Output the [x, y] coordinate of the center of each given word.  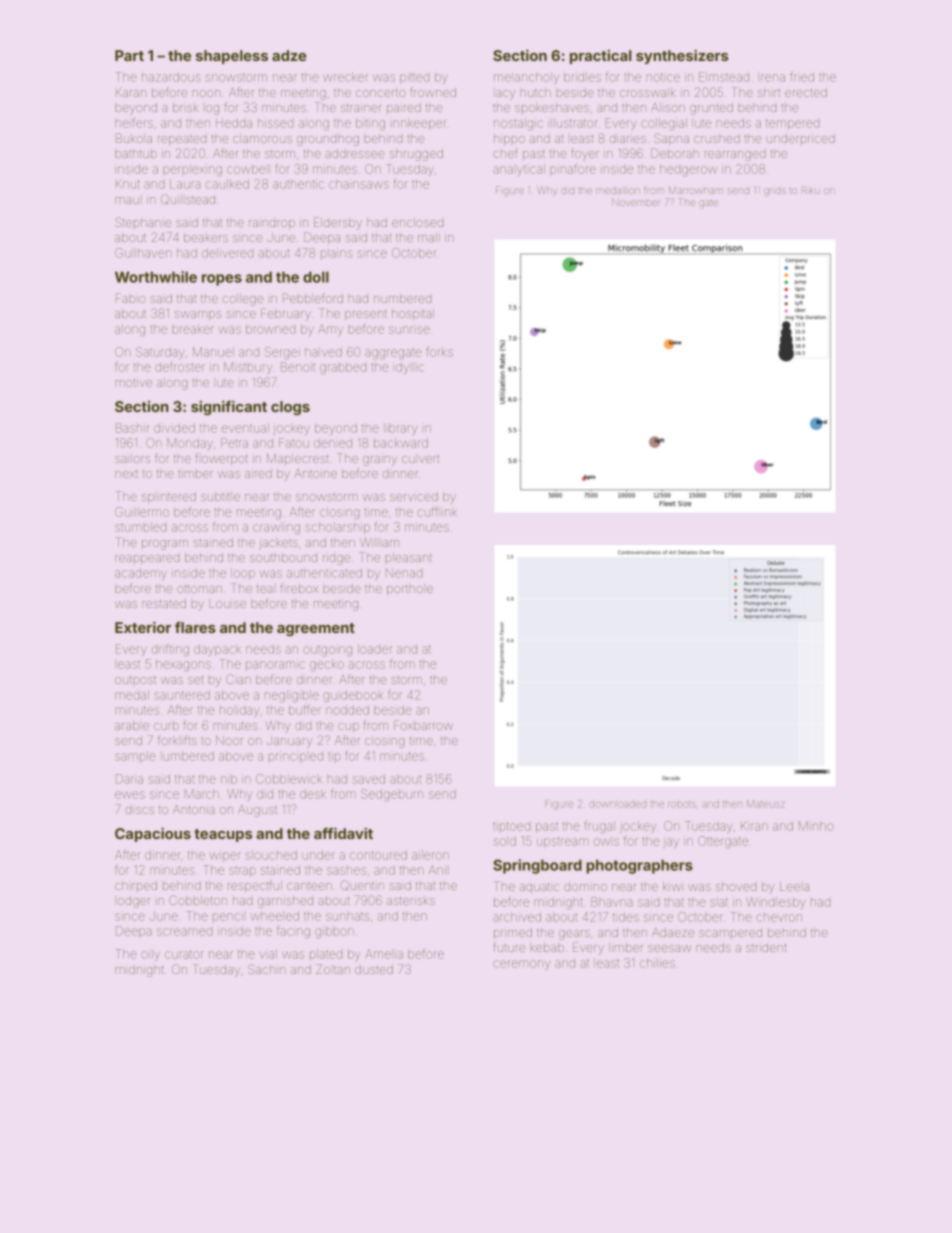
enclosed [417, 222]
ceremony [521, 965]
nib [229, 779]
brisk [185, 107]
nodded [347, 710]
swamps [198, 315]
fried [802, 77]
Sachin [266, 969]
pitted [414, 79]
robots [682, 804]
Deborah [675, 153]
